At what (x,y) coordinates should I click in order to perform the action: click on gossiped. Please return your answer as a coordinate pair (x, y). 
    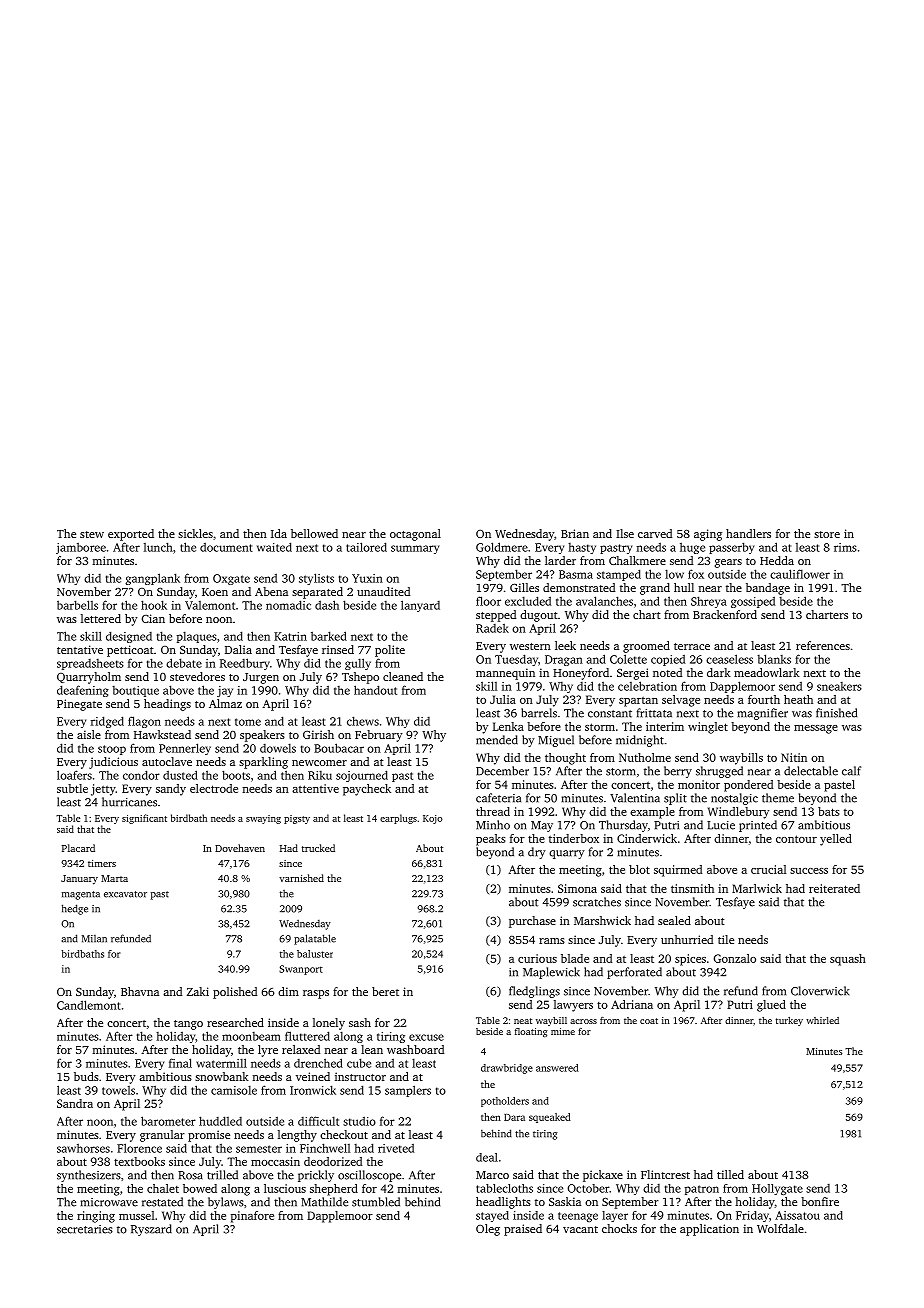
    Looking at the image, I should click on (753, 602).
